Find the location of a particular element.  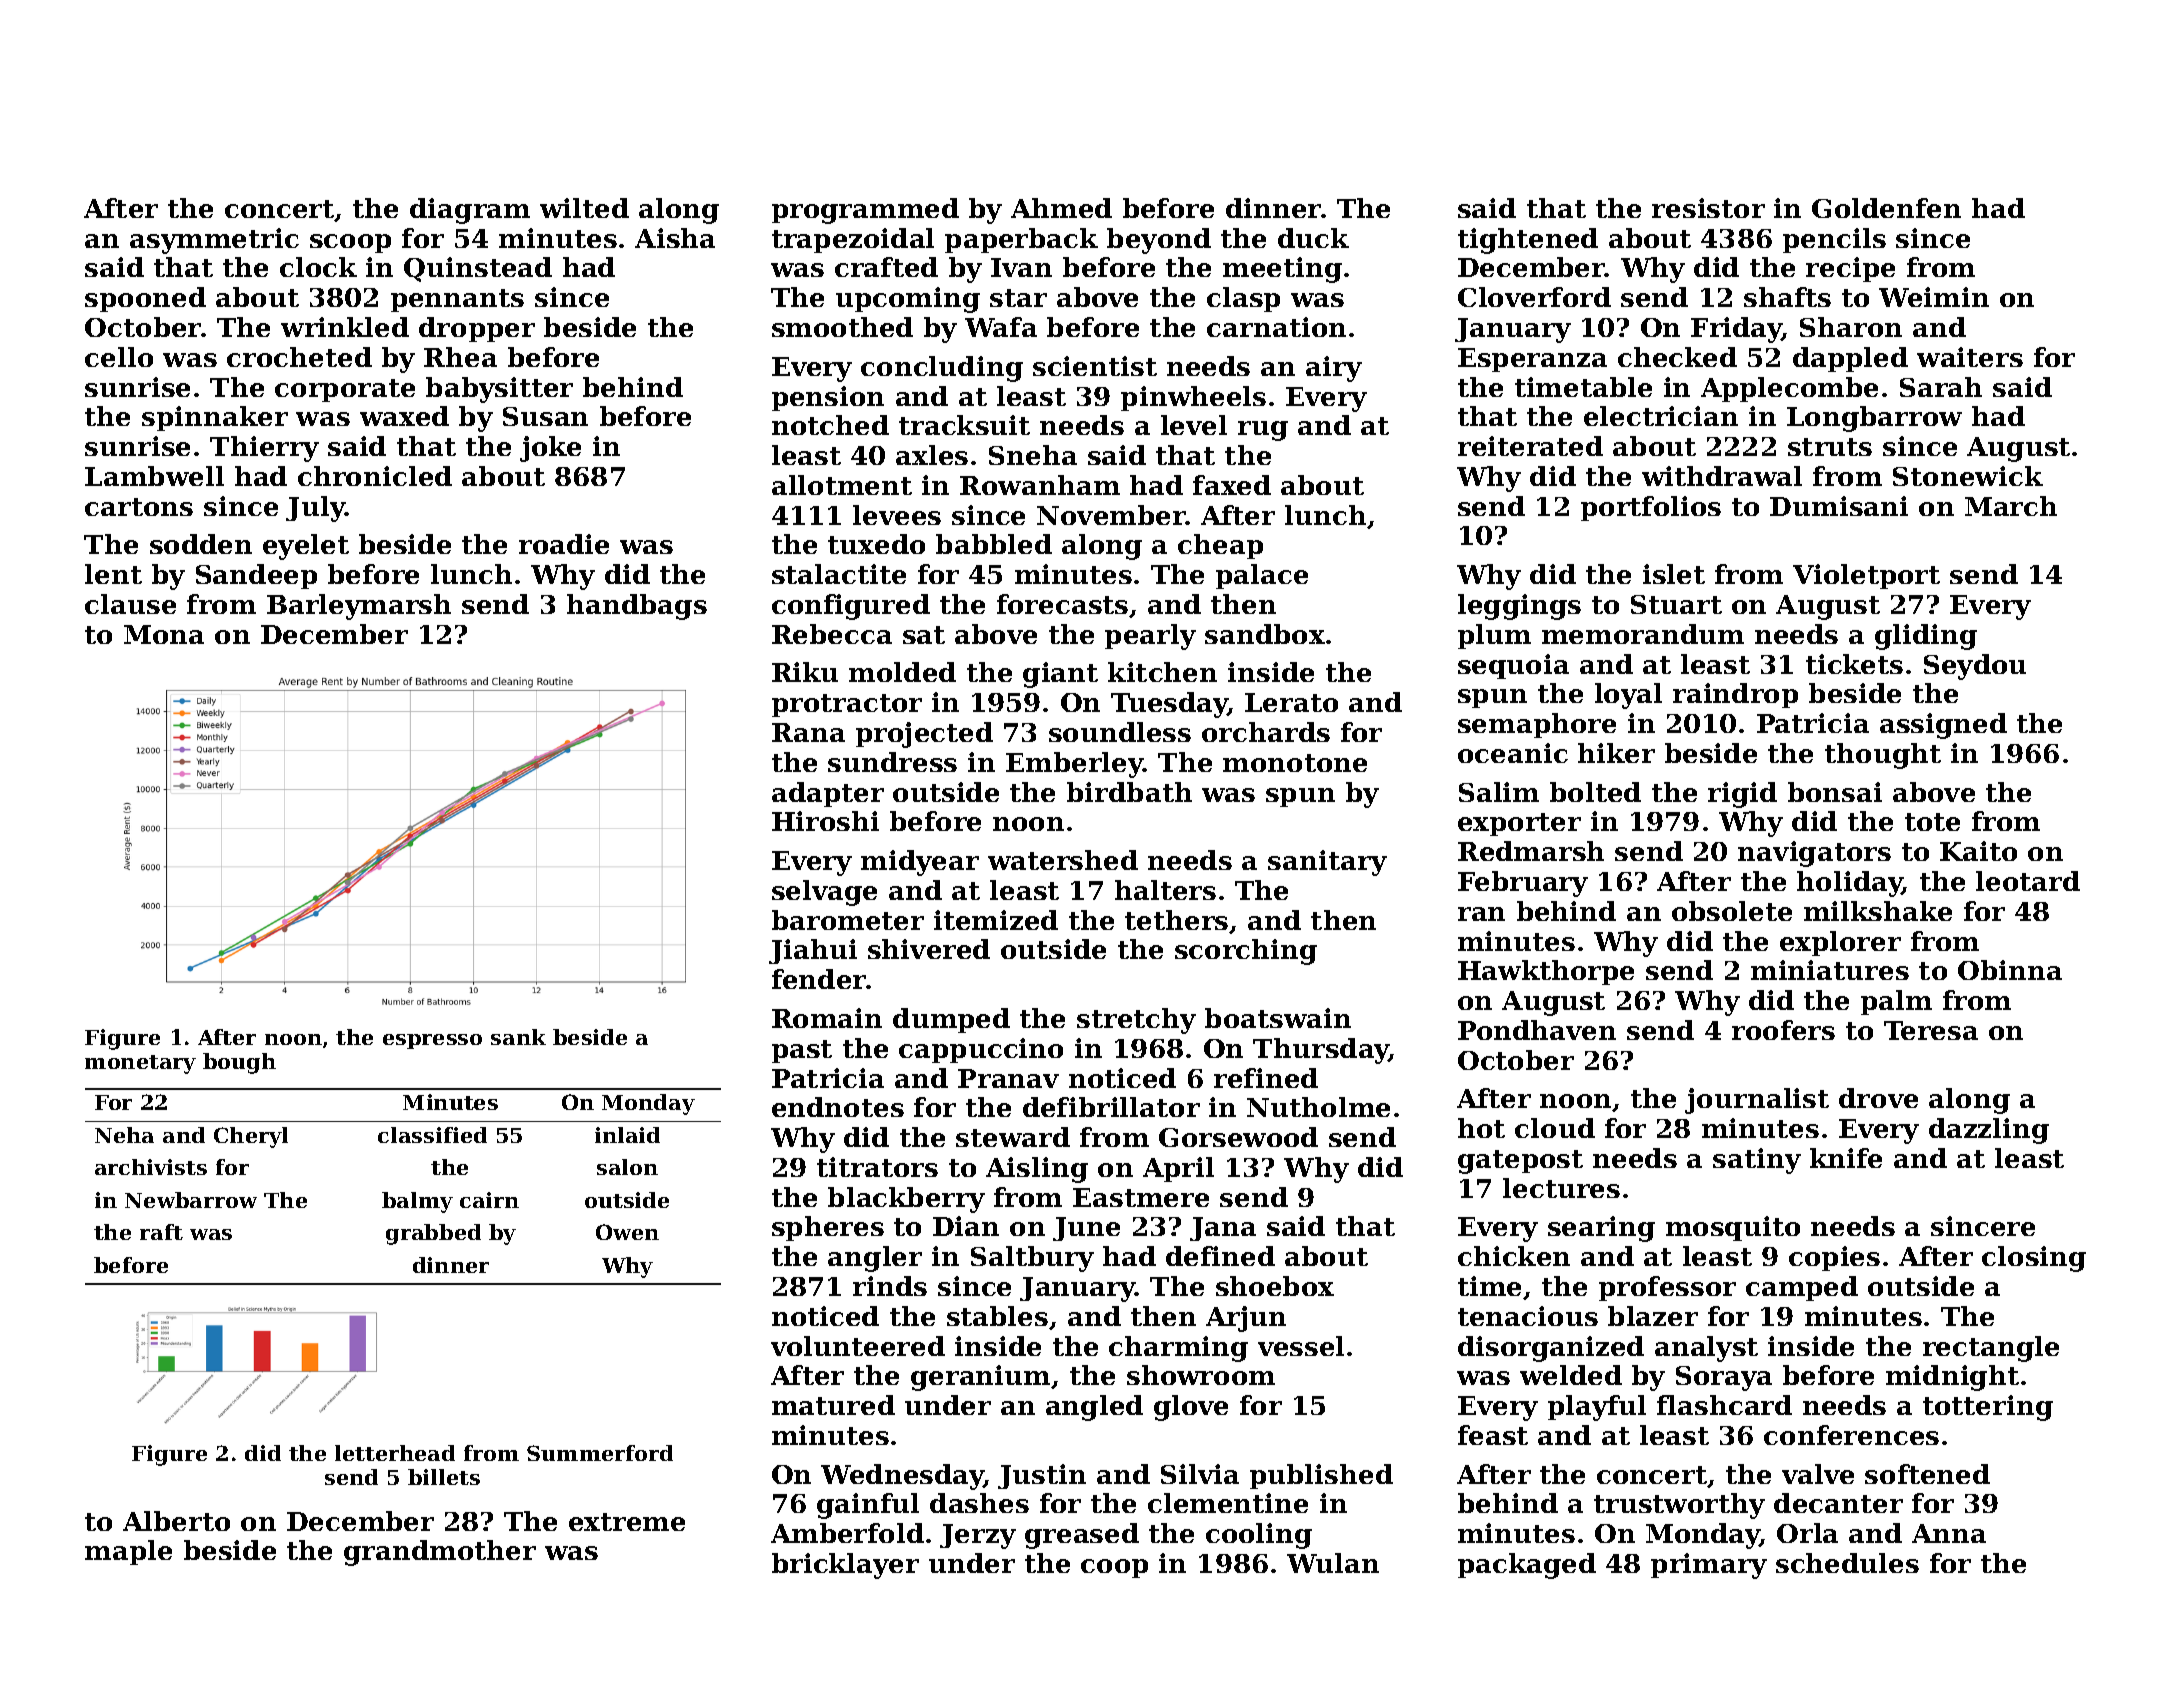

paperback is located at coordinates (1021, 240).
